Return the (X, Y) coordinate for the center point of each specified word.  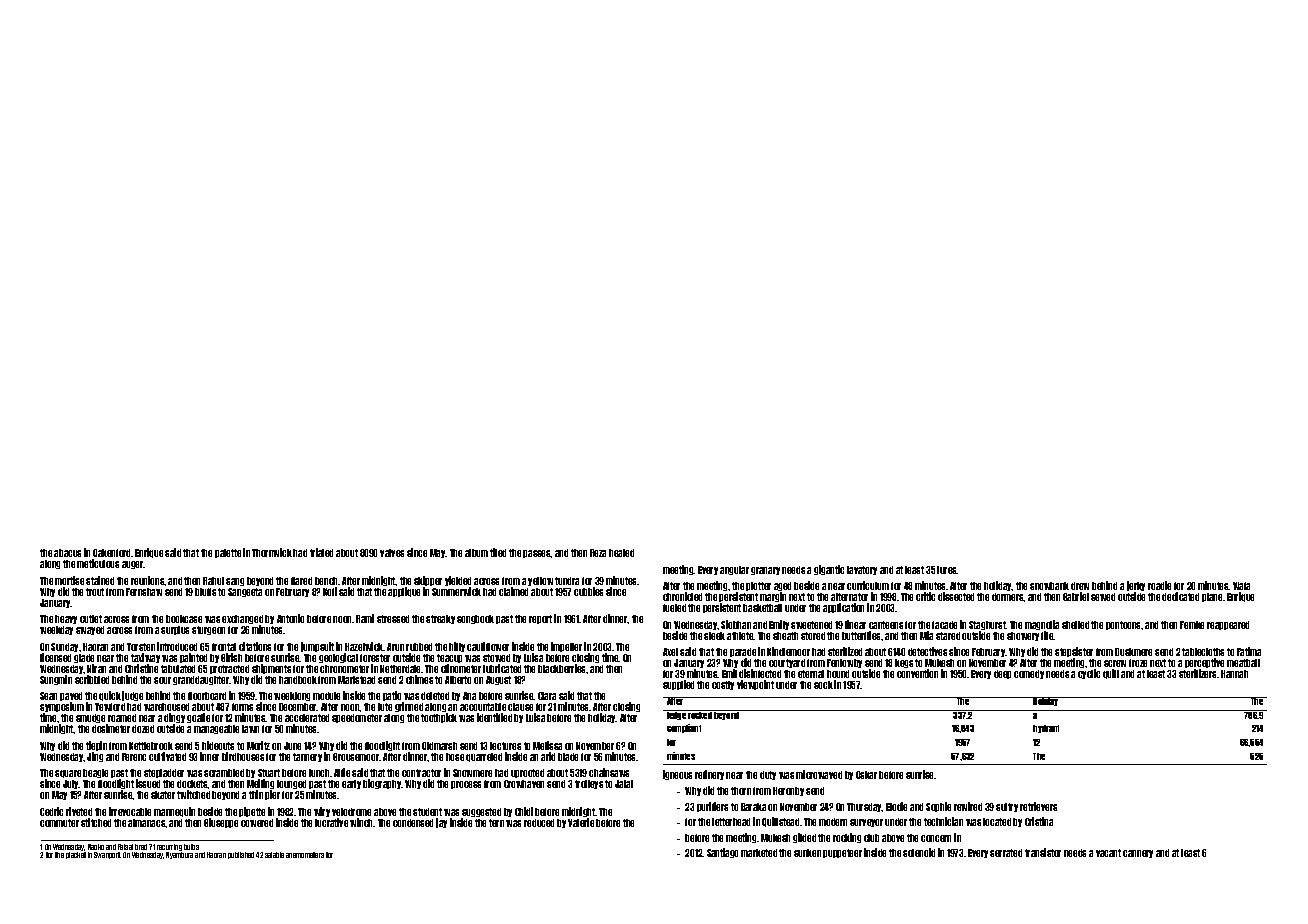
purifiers (712, 807)
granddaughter (201, 680)
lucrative (331, 822)
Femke (1192, 625)
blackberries (561, 668)
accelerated (307, 718)
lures (947, 570)
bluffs (205, 592)
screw (1115, 663)
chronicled (682, 596)
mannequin (174, 812)
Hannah (1234, 674)
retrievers (1038, 806)
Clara (547, 696)
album (476, 553)
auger (133, 565)
